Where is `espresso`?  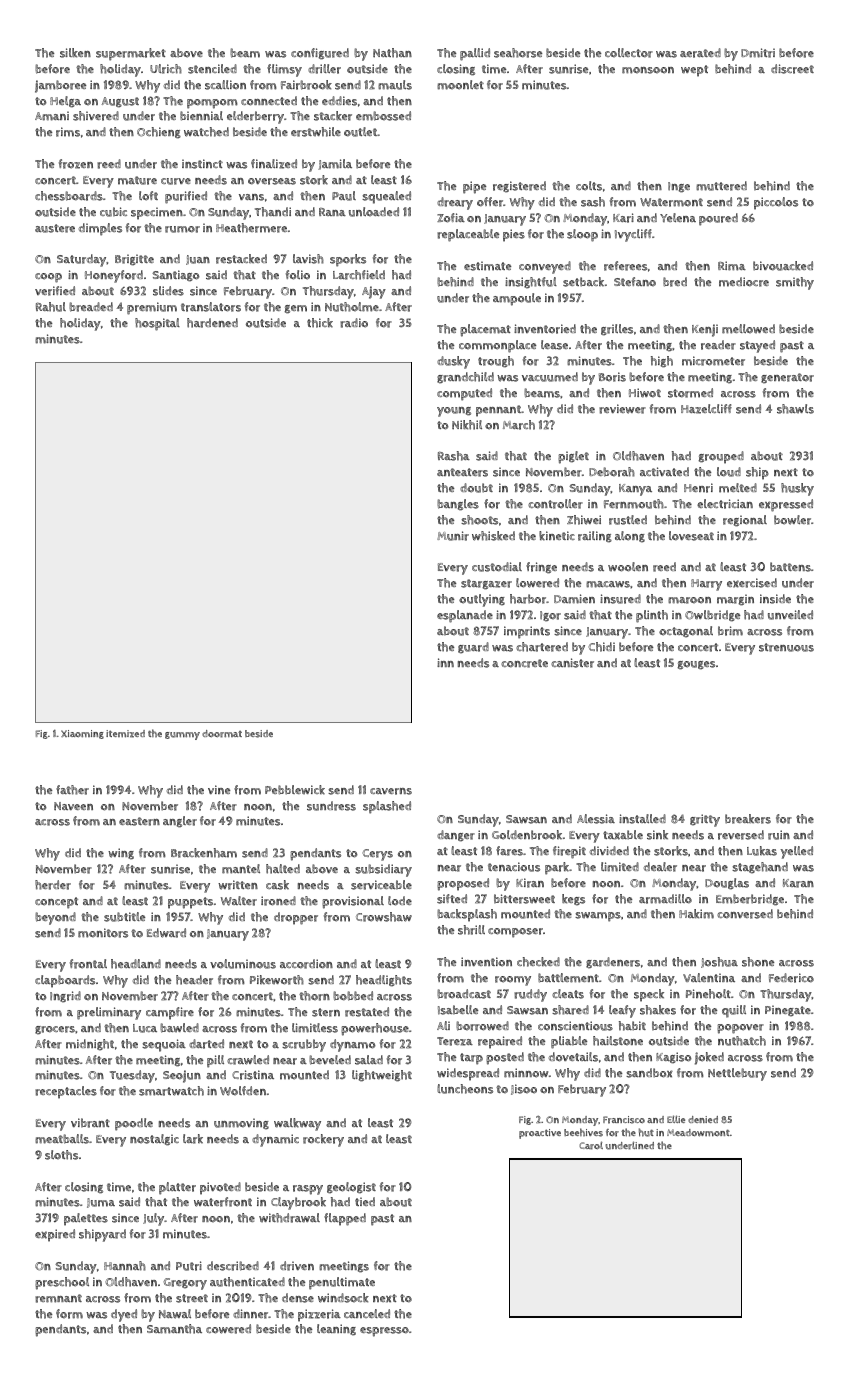
espresso is located at coordinates (384, 1332).
